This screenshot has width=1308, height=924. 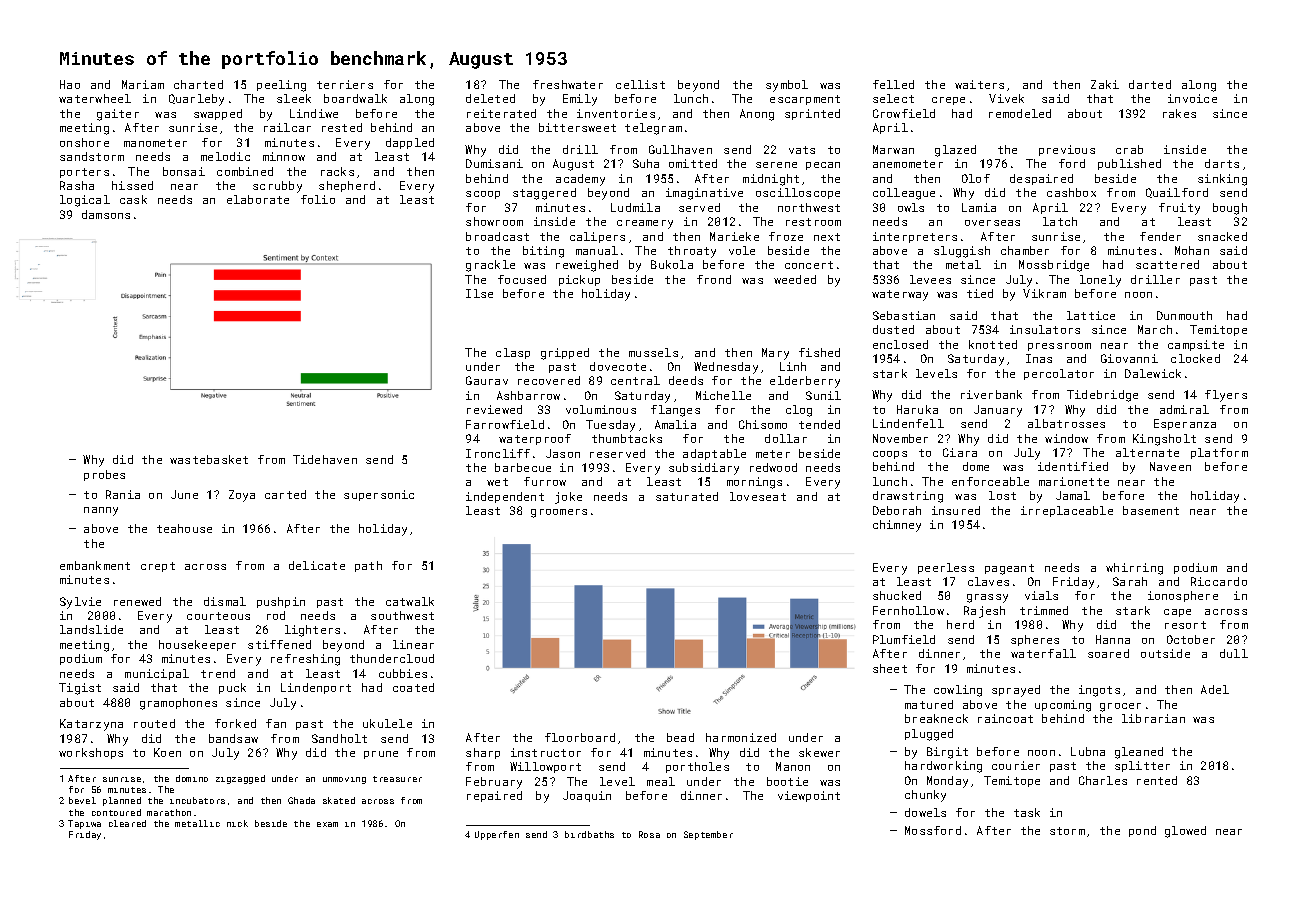 What do you see at coordinates (741, 737) in the screenshot?
I see `harmonized` at bounding box center [741, 737].
